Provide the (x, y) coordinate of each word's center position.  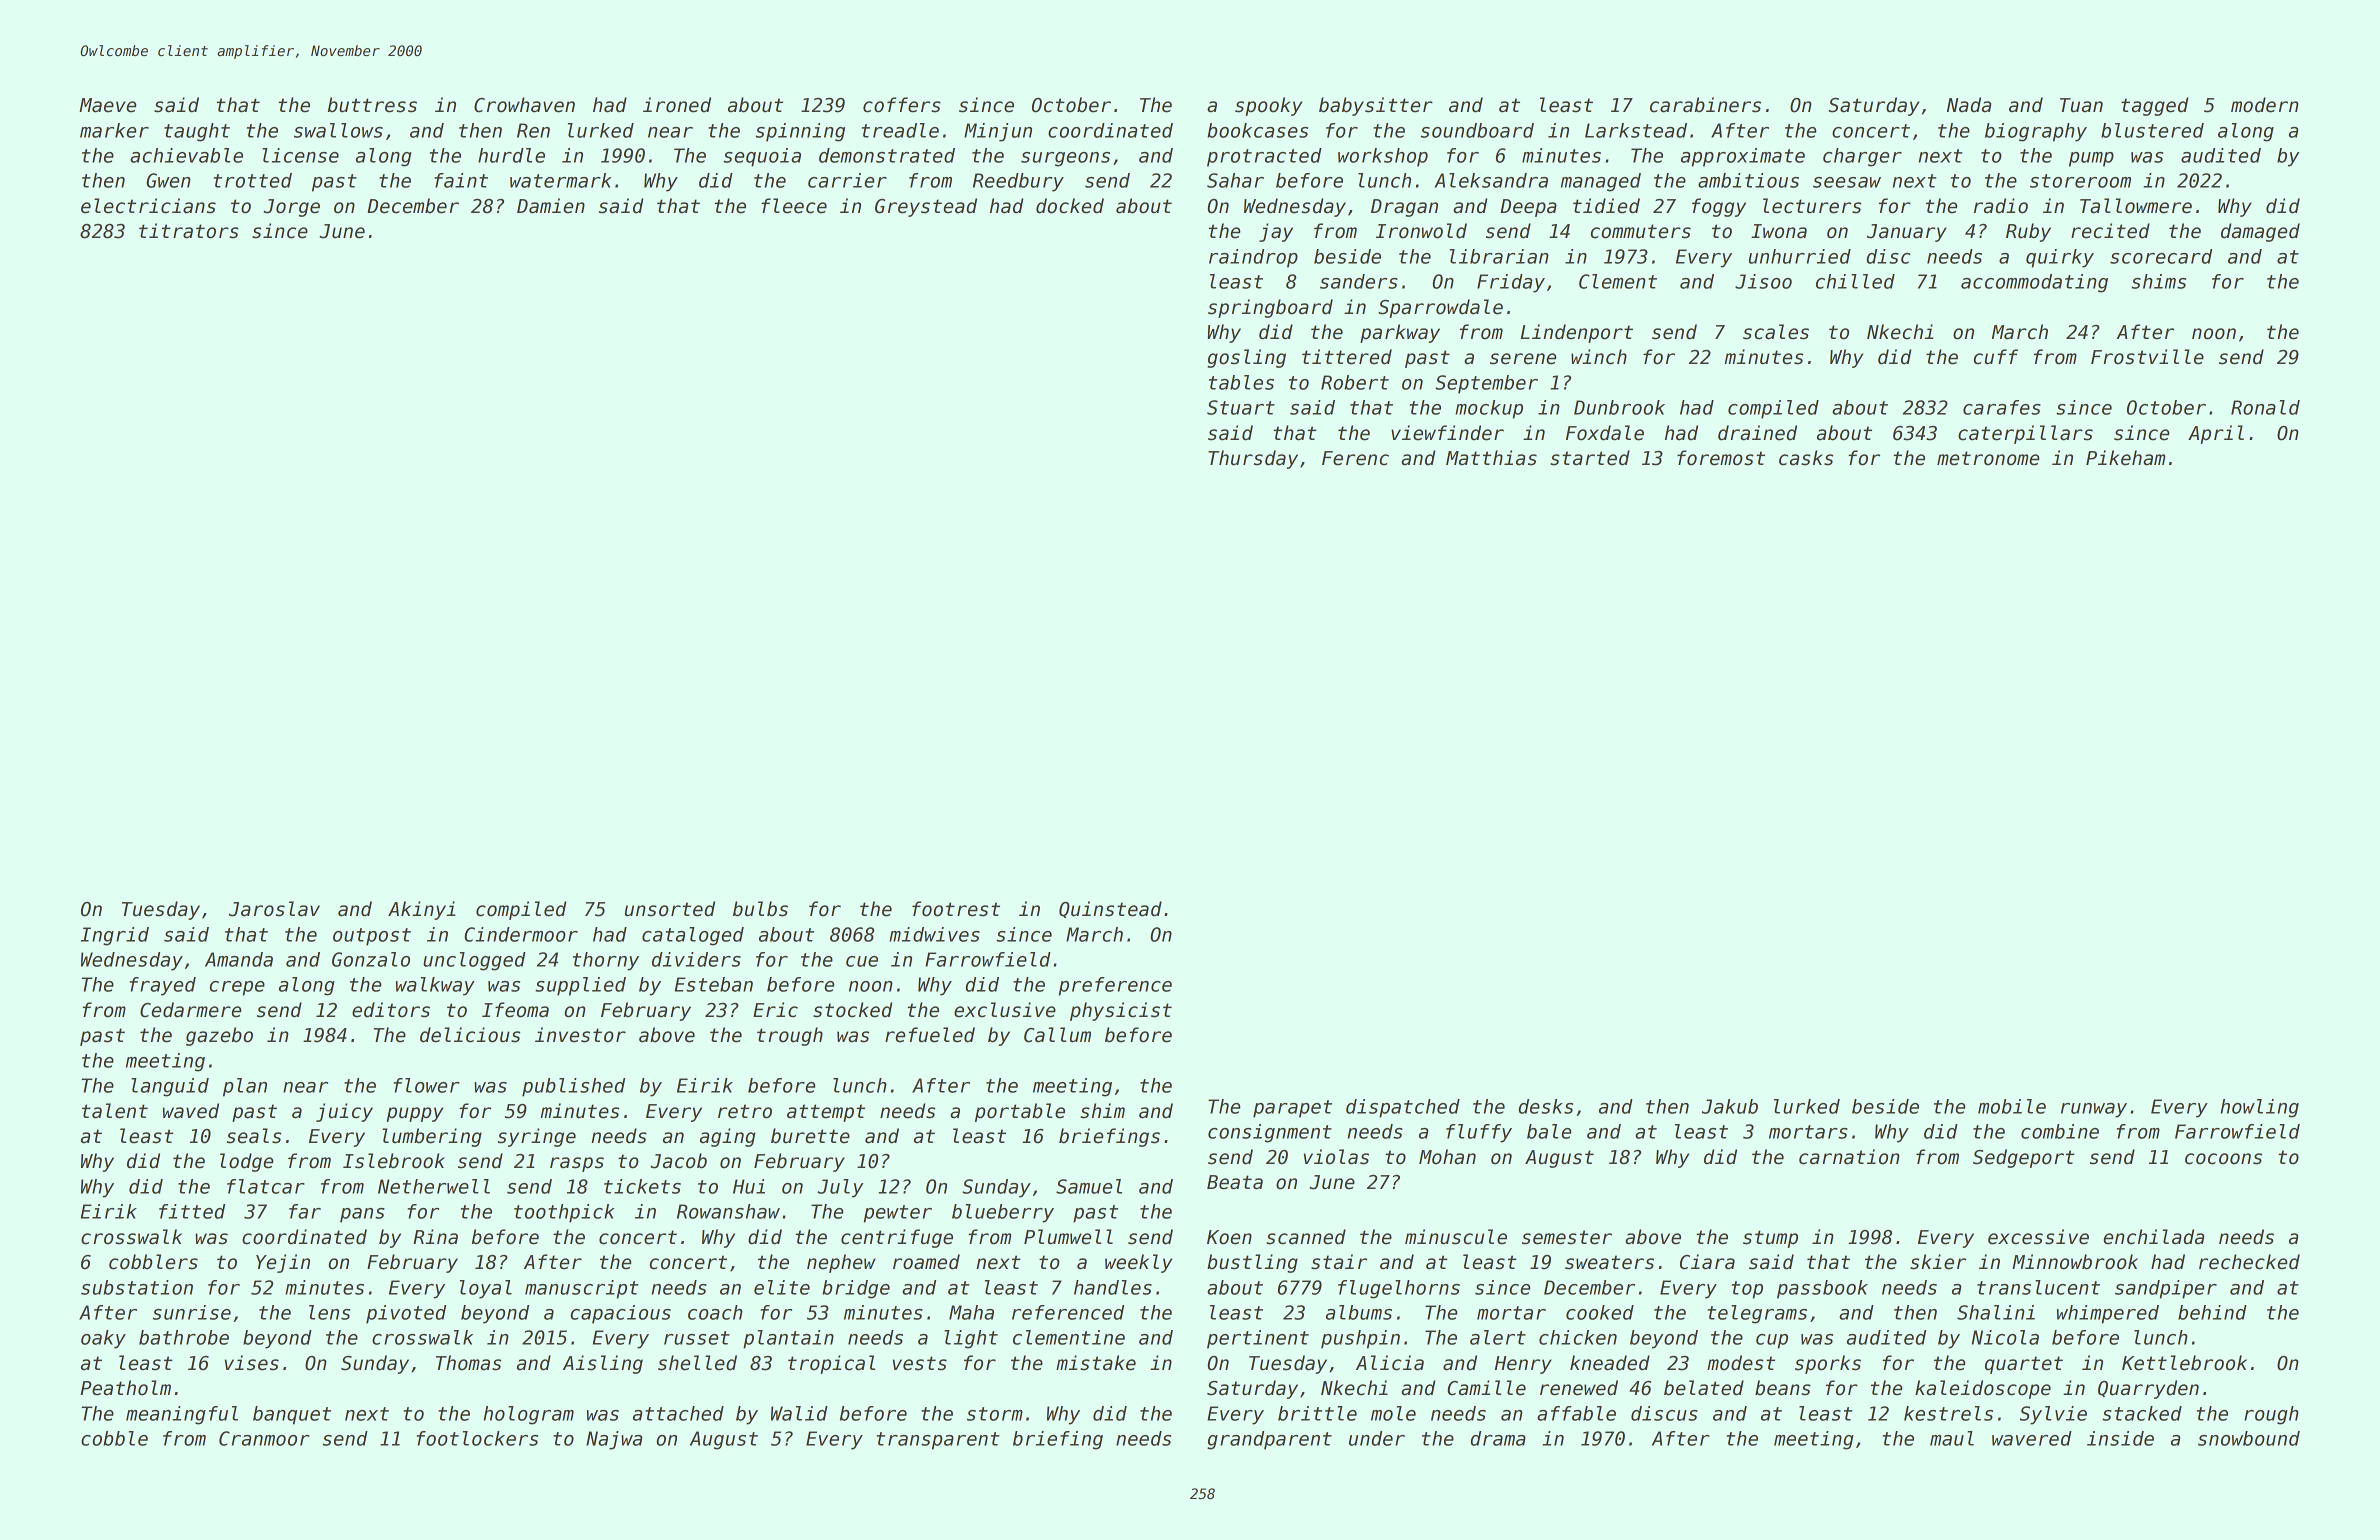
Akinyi (422, 910)
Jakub (1730, 1106)
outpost (372, 937)
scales (1776, 332)
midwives (934, 934)
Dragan (1404, 208)
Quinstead (1110, 909)
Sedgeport (2024, 1158)
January (1907, 233)
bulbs (760, 909)
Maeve (107, 105)
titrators (189, 231)
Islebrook (394, 1161)
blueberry (1003, 1213)
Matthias (1491, 458)
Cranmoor (264, 1438)
